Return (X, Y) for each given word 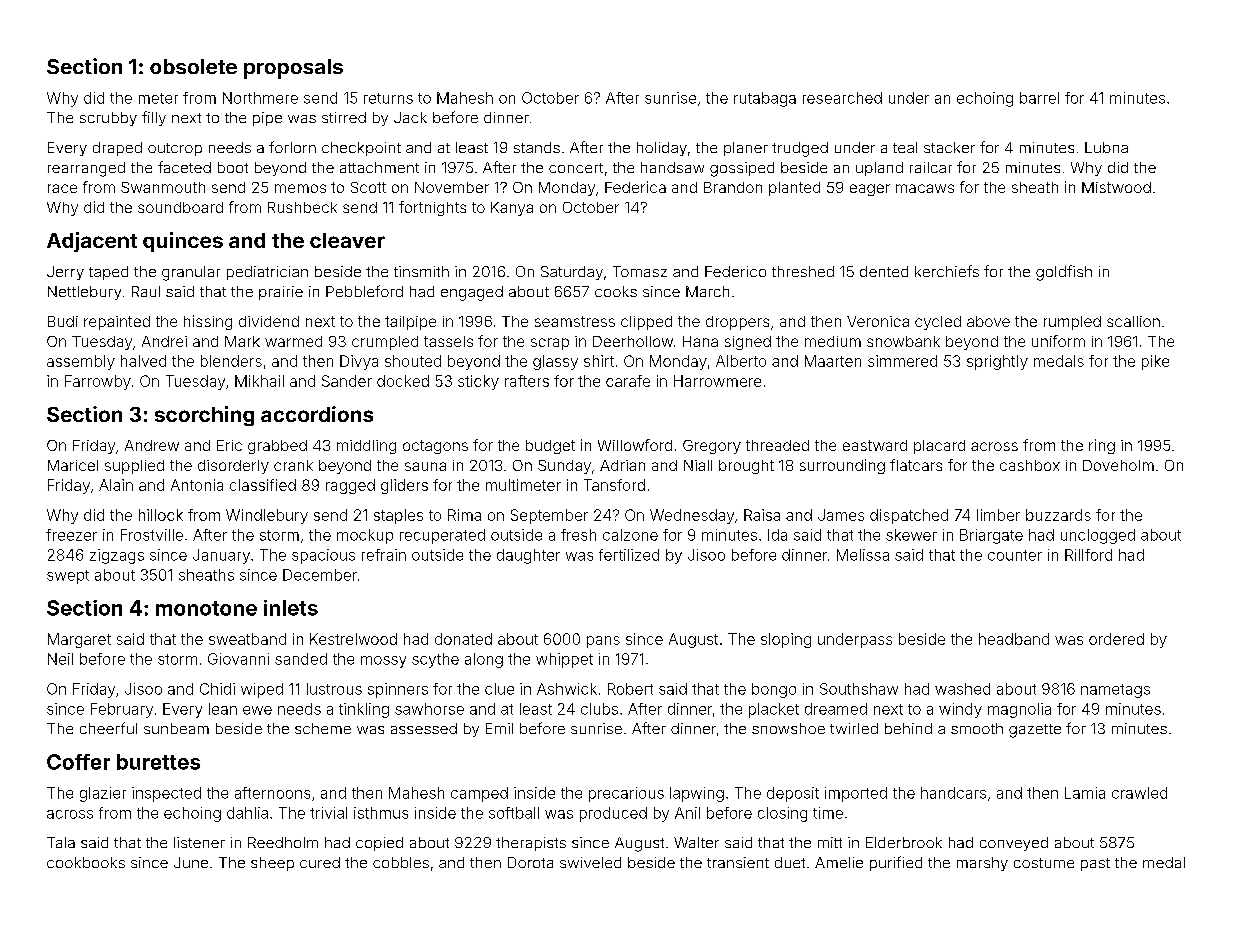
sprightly (997, 362)
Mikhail (259, 381)
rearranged (86, 169)
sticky (478, 382)
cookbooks (86, 862)
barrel (1039, 98)
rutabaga (765, 99)
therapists (531, 844)
